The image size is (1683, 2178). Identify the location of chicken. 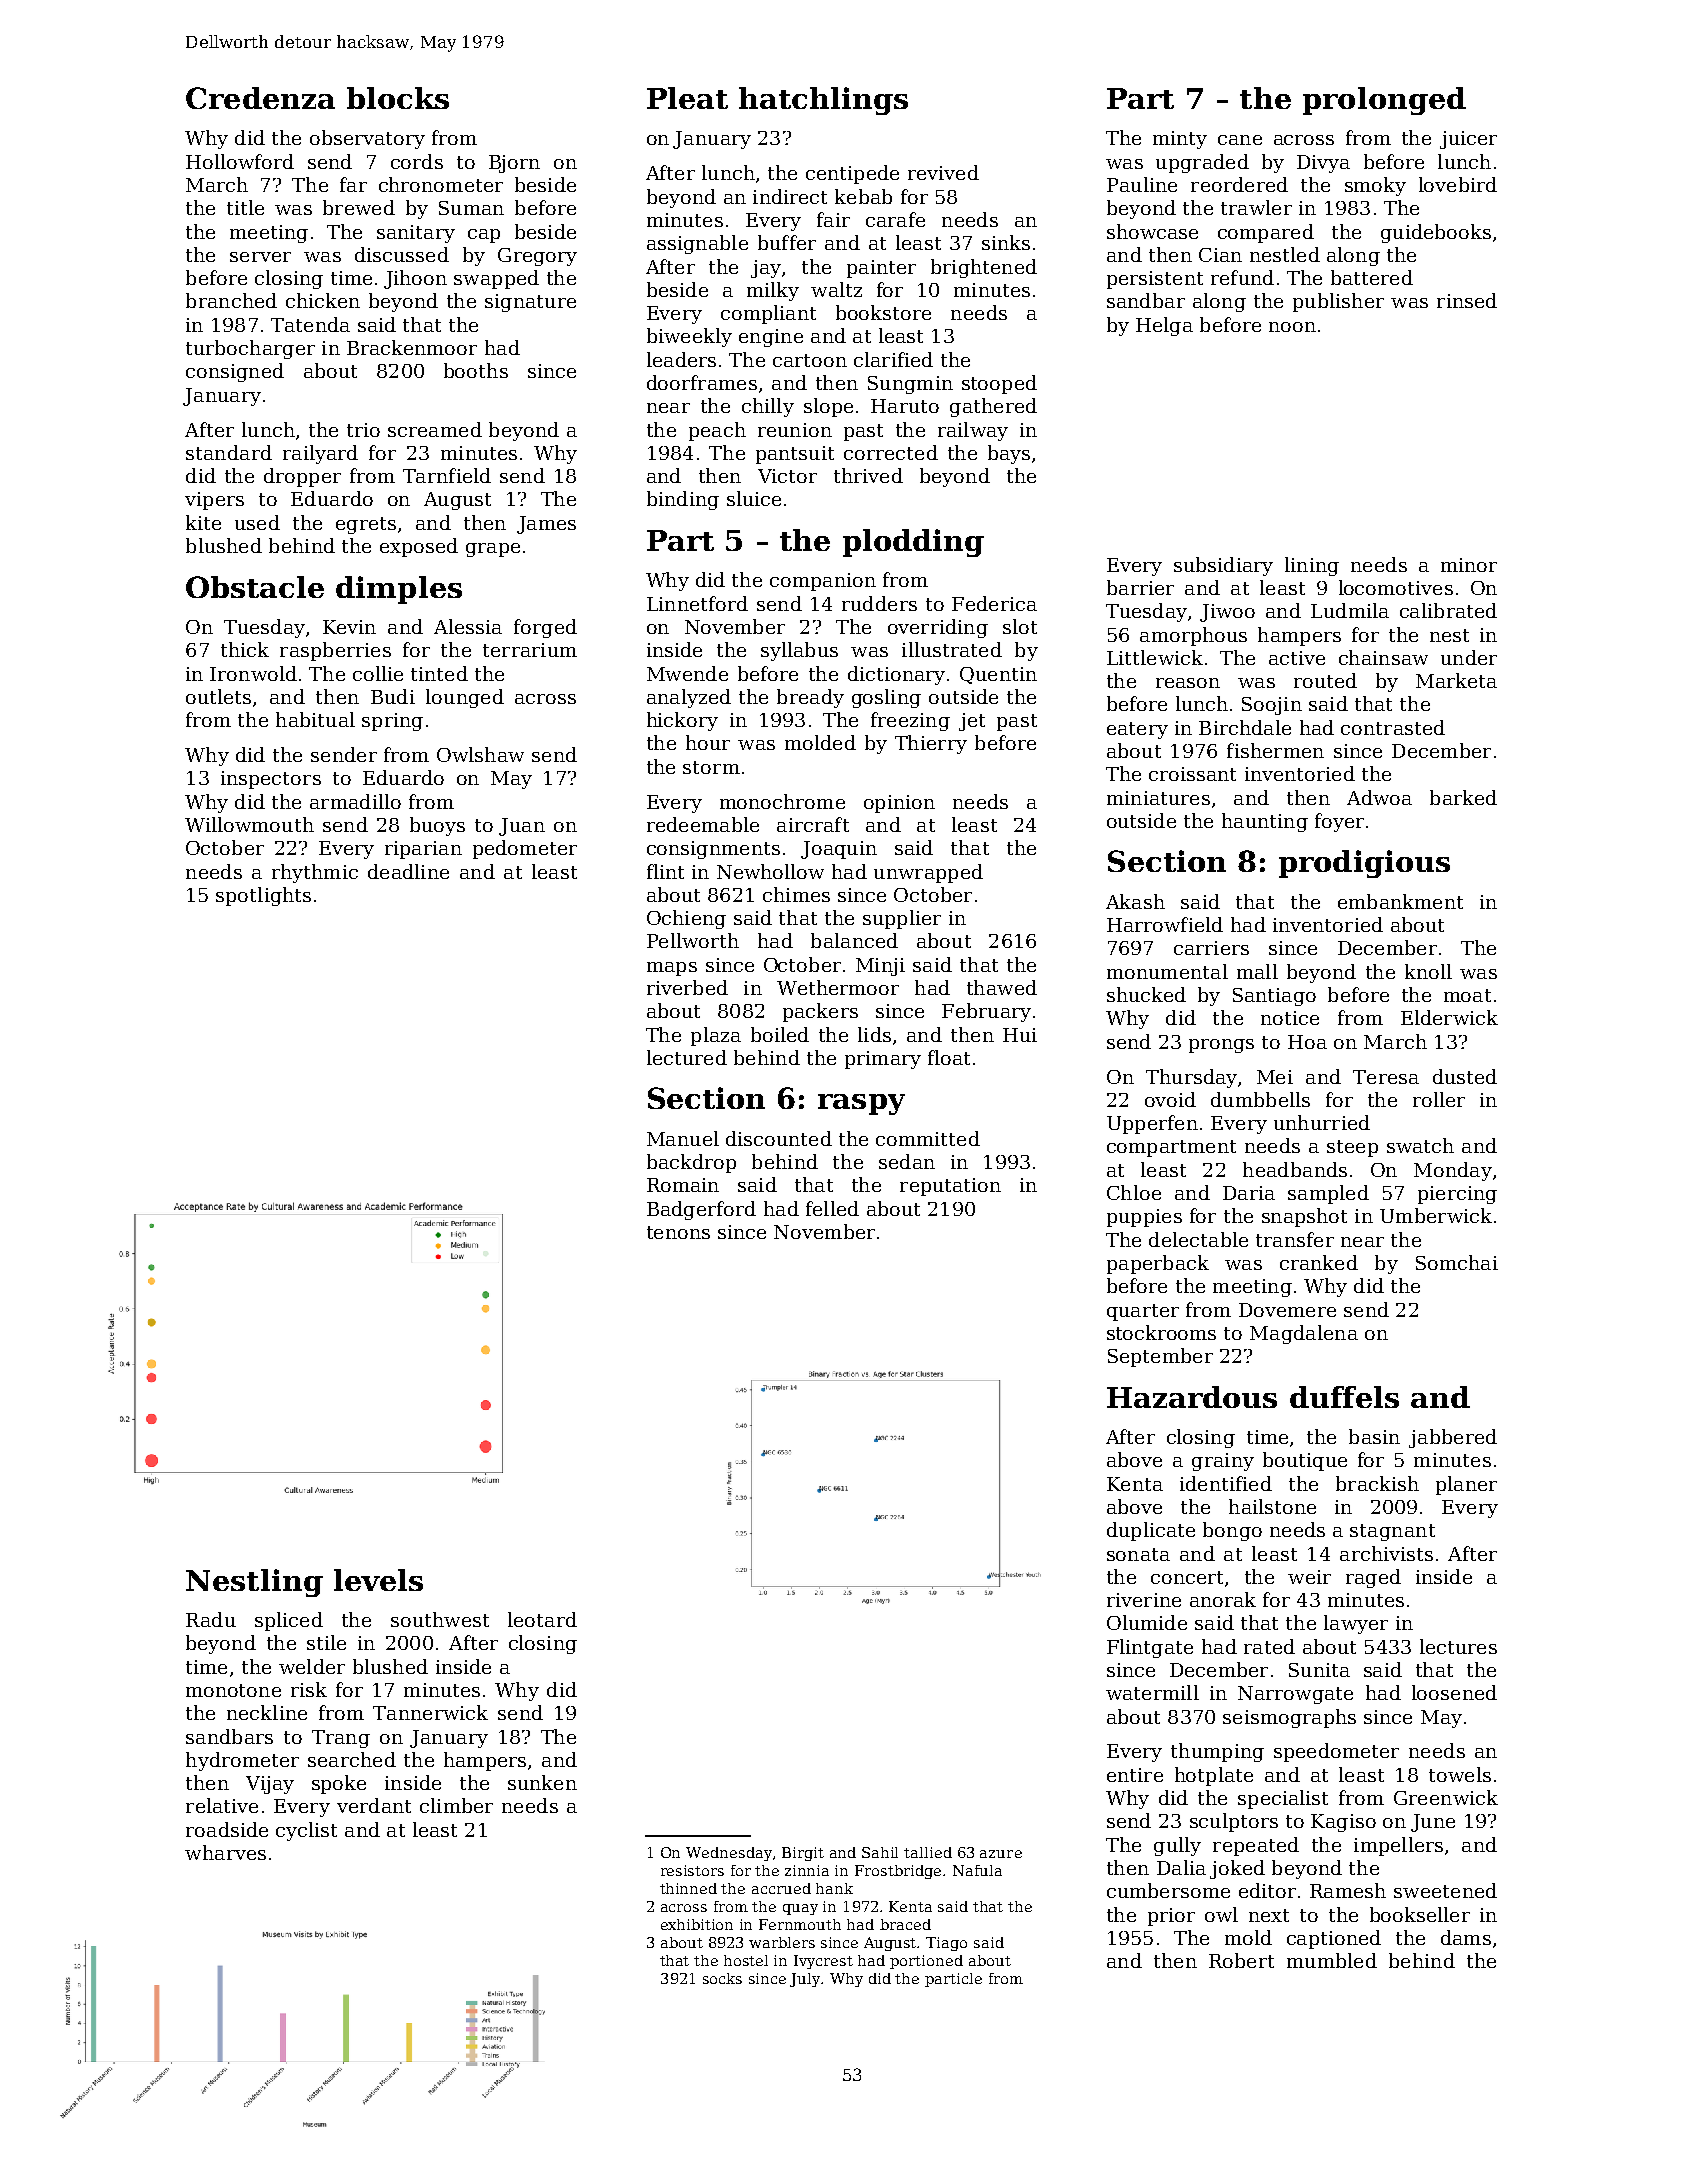
(323, 300).
